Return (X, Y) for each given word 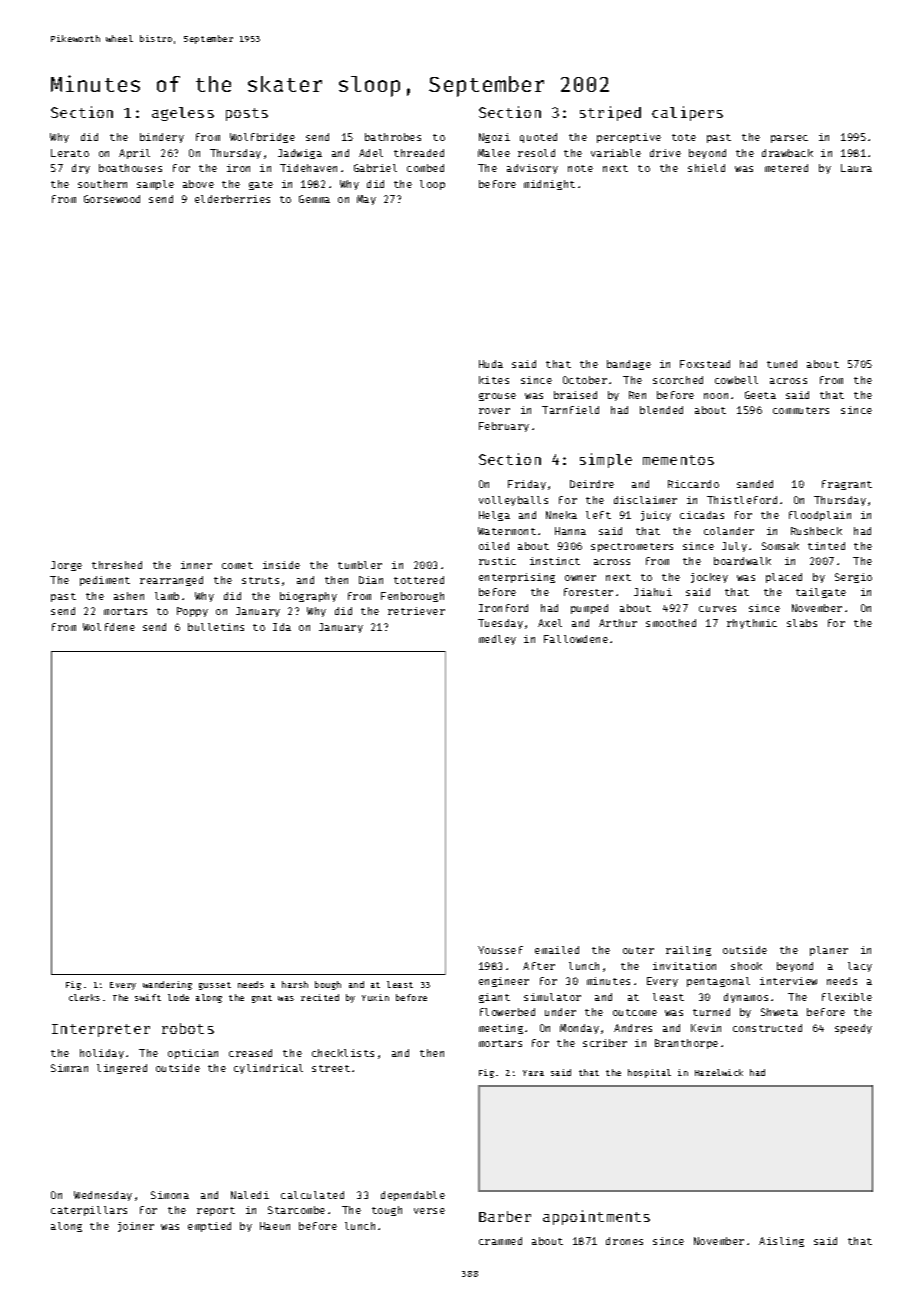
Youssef (500, 950)
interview (788, 981)
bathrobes (393, 137)
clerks (84, 997)
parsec (789, 139)
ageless (183, 114)
